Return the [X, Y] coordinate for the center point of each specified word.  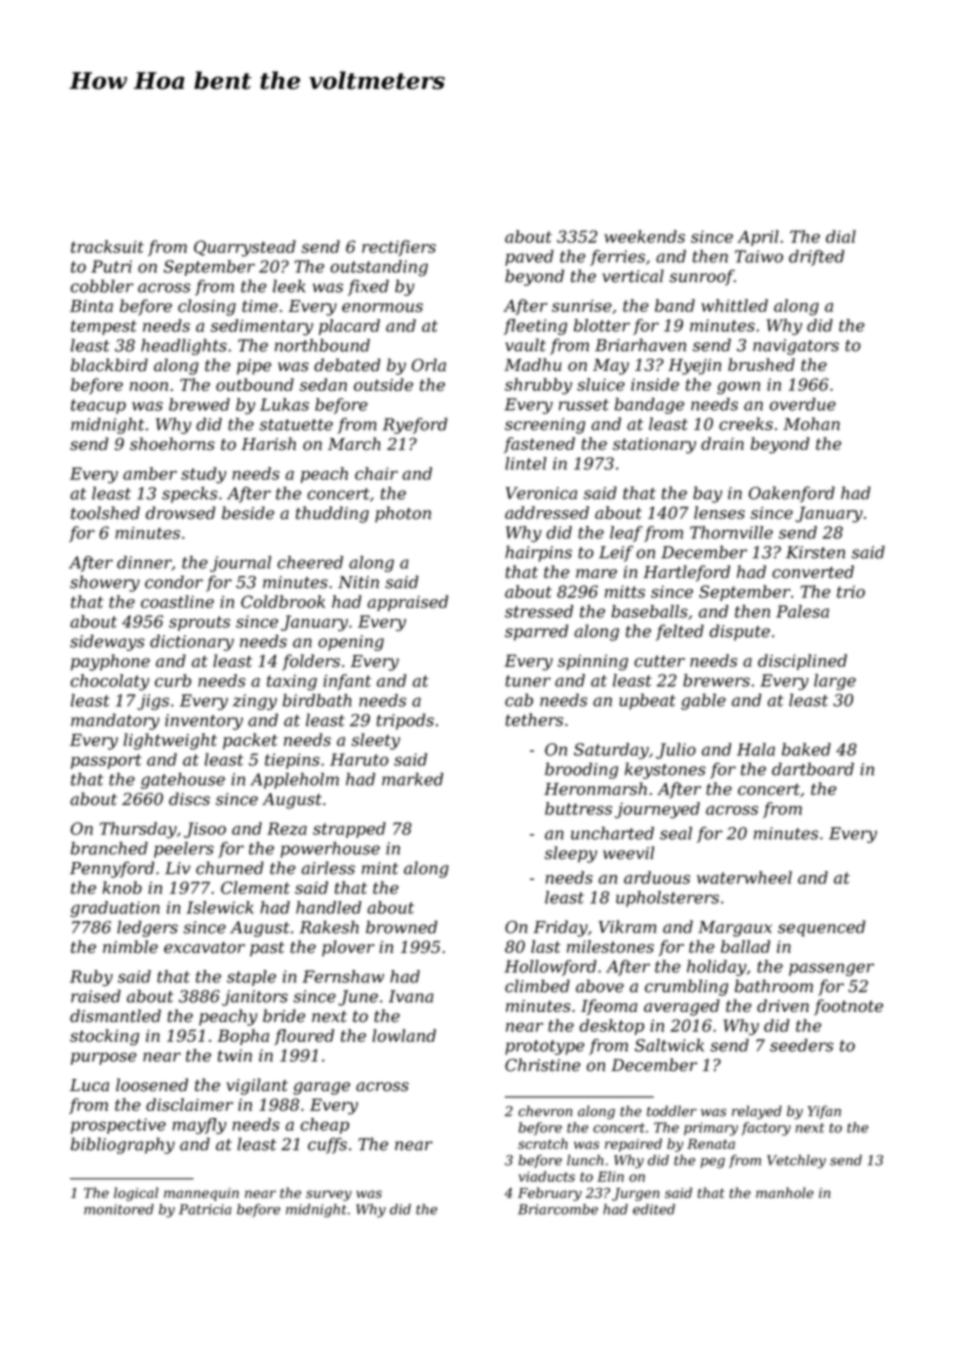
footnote [848, 1007]
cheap [324, 1126]
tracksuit [107, 246]
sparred [536, 632]
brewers [716, 680]
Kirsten [815, 552]
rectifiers [399, 248]
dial [841, 236]
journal [240, 564]
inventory [204, 722]
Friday [560, 928]
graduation [115, 909]
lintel [526, 463]
